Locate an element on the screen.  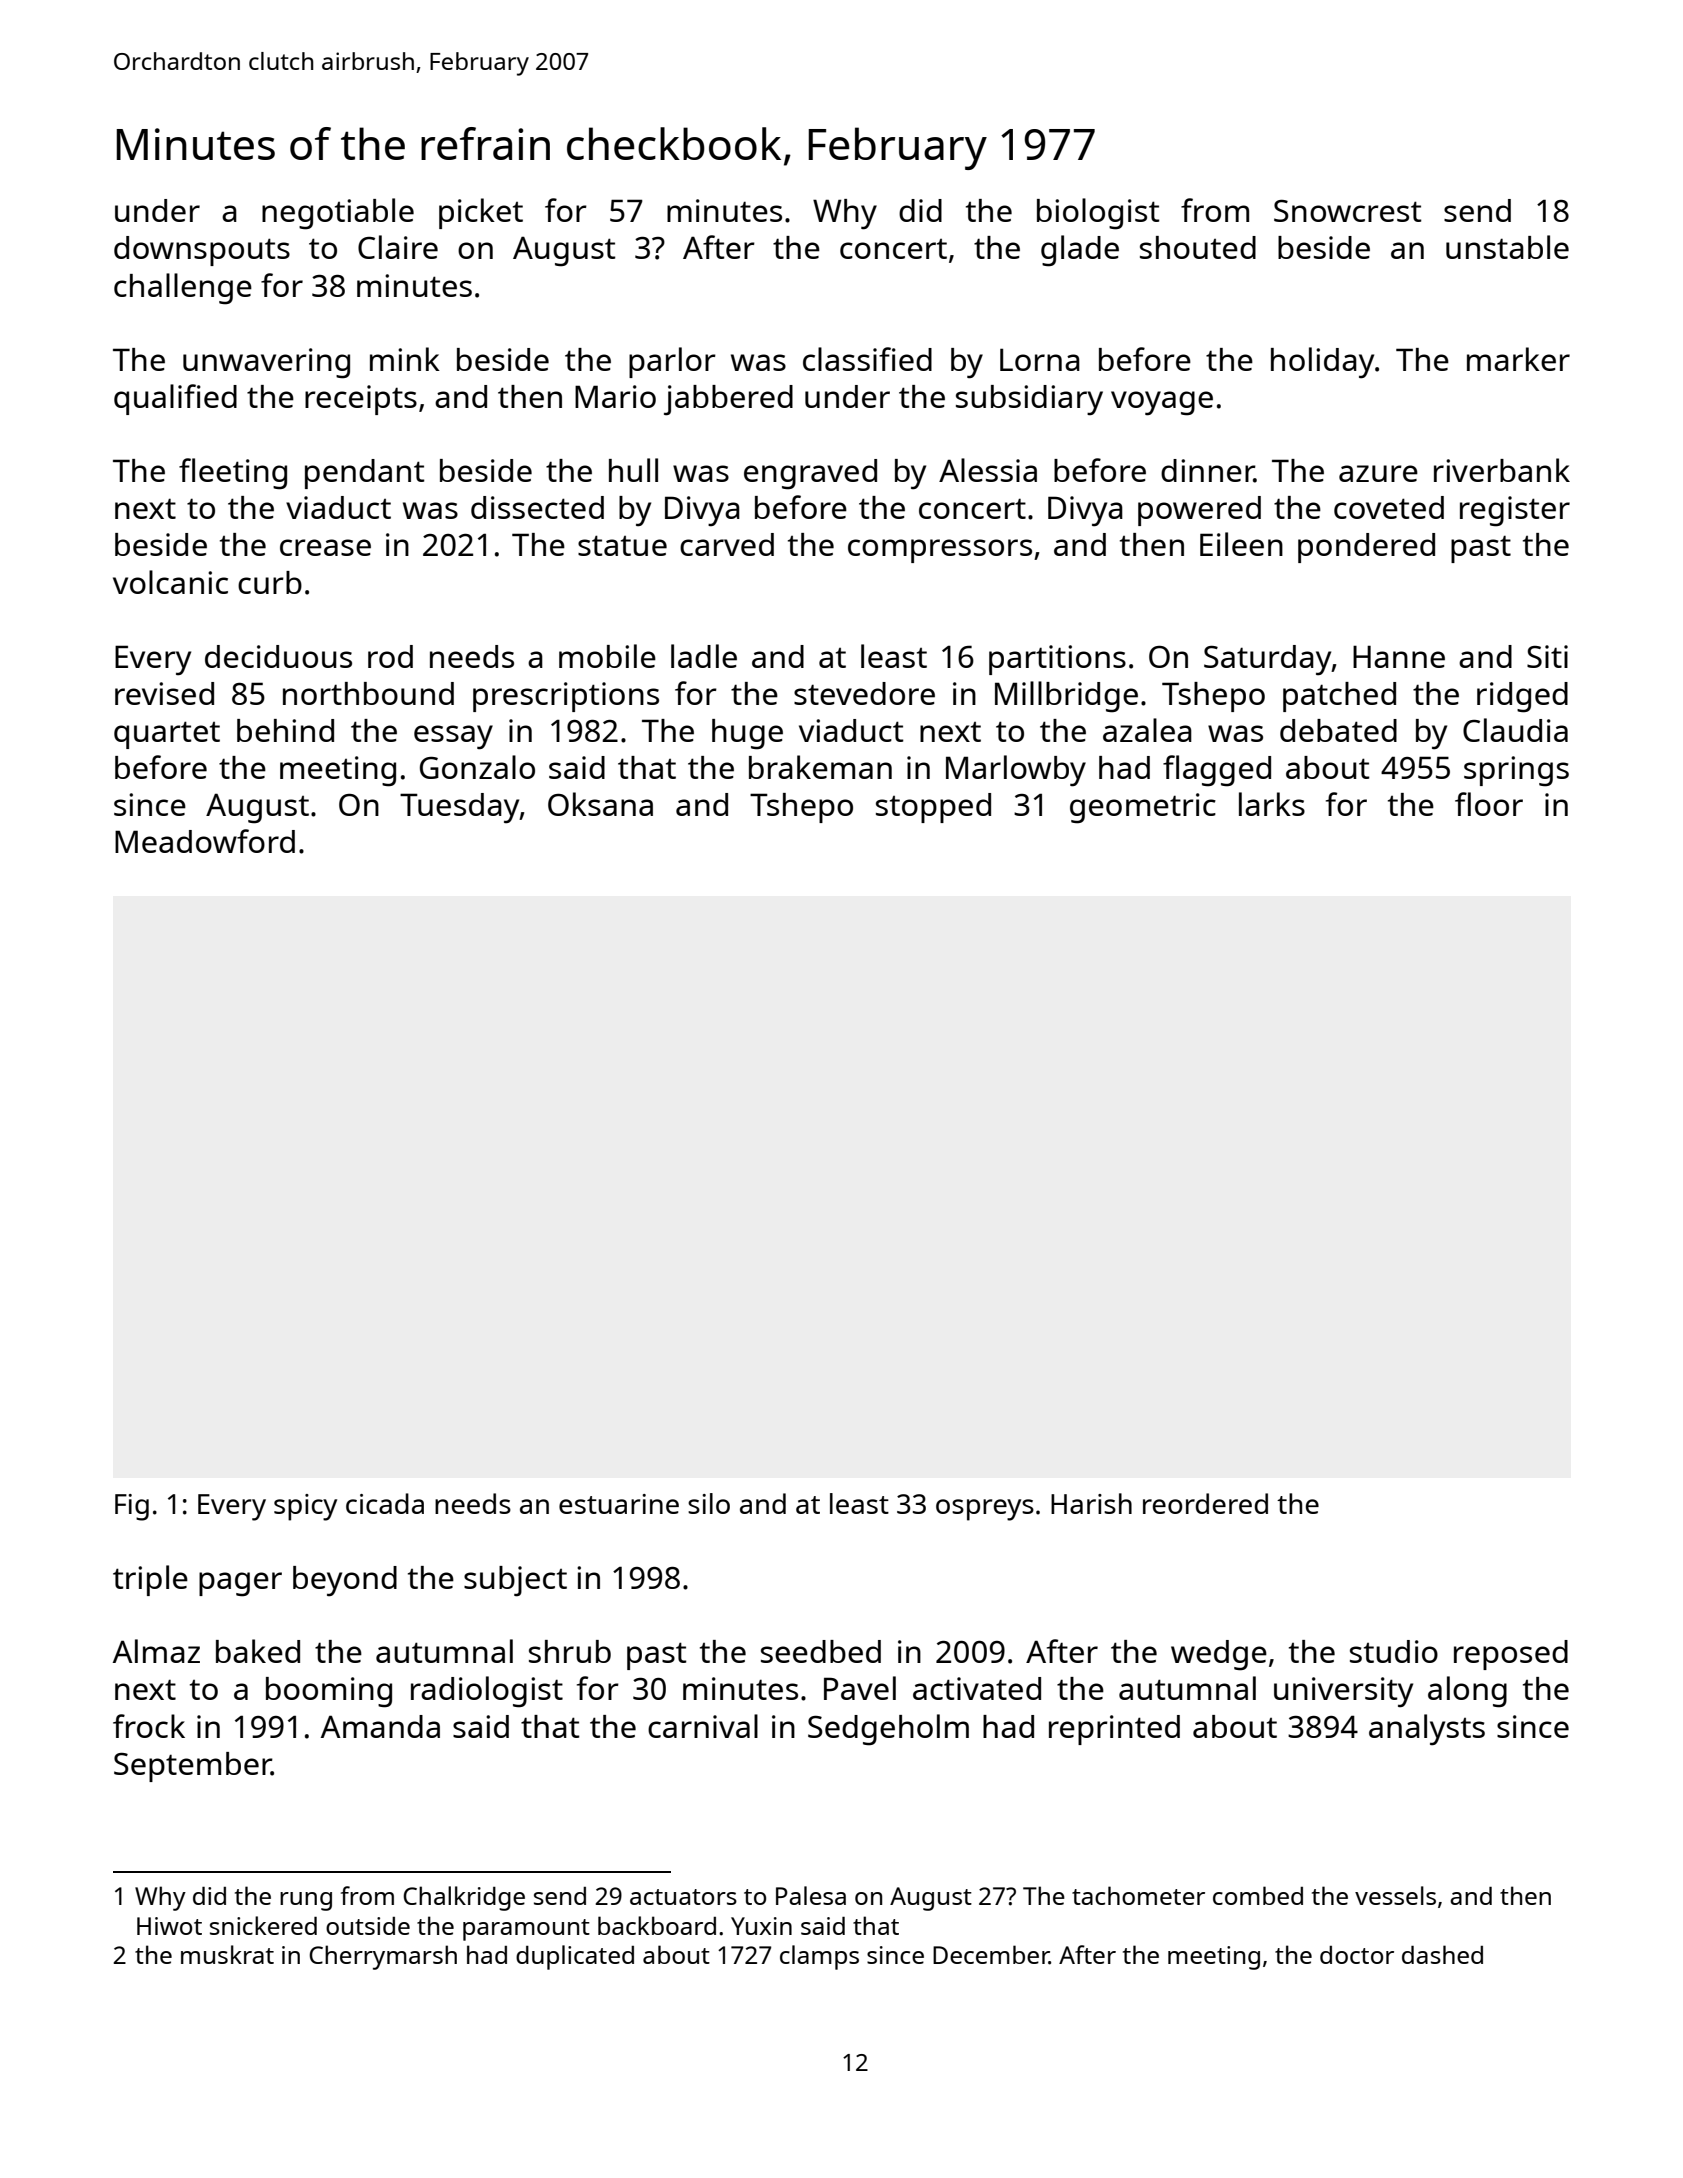
Cherrymarsh is located at coordinates (383, 1957).
